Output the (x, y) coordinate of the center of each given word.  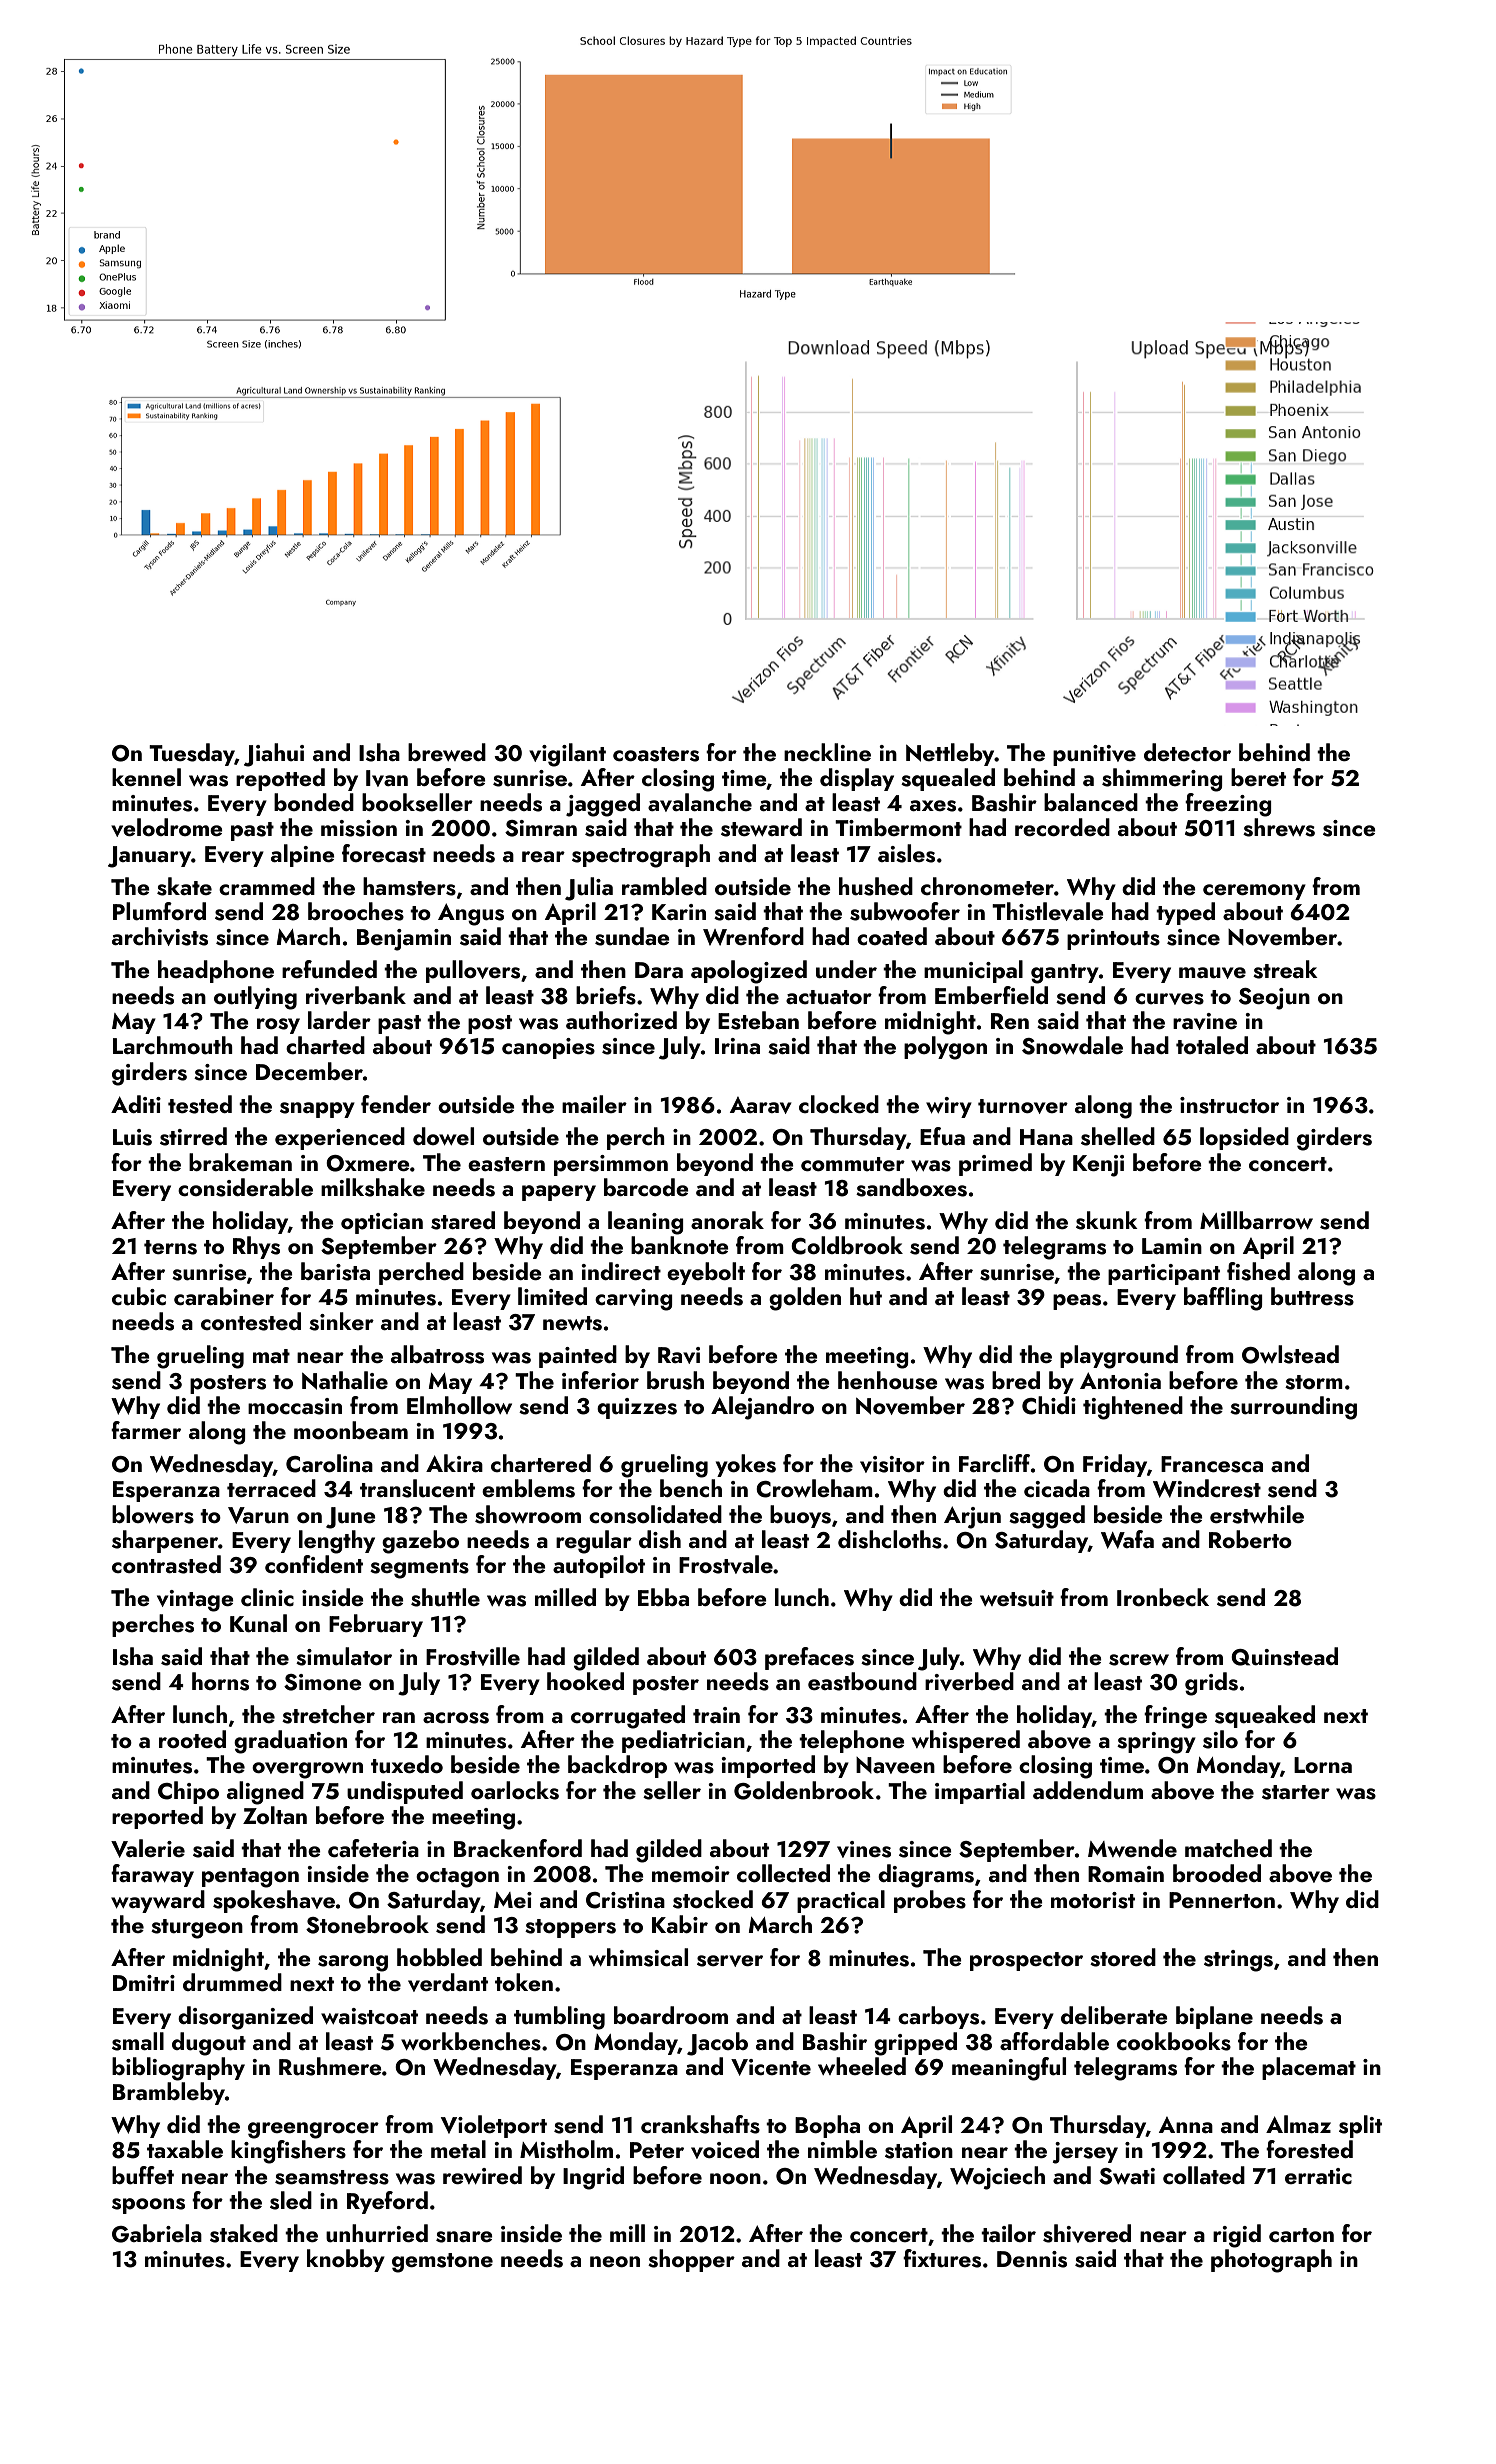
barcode (646, 1187)
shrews (1279, 827)
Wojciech (997, 2178)
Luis (132, 1137)
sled (291, 2200)
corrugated (628, 1717)
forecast (384, 853)
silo (1220, 1739)
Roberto (1250, 1539)
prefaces (809, 1658)
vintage (195, 1601)
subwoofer (905, 911)
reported (157, 1817)
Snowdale (1072, 1045)
